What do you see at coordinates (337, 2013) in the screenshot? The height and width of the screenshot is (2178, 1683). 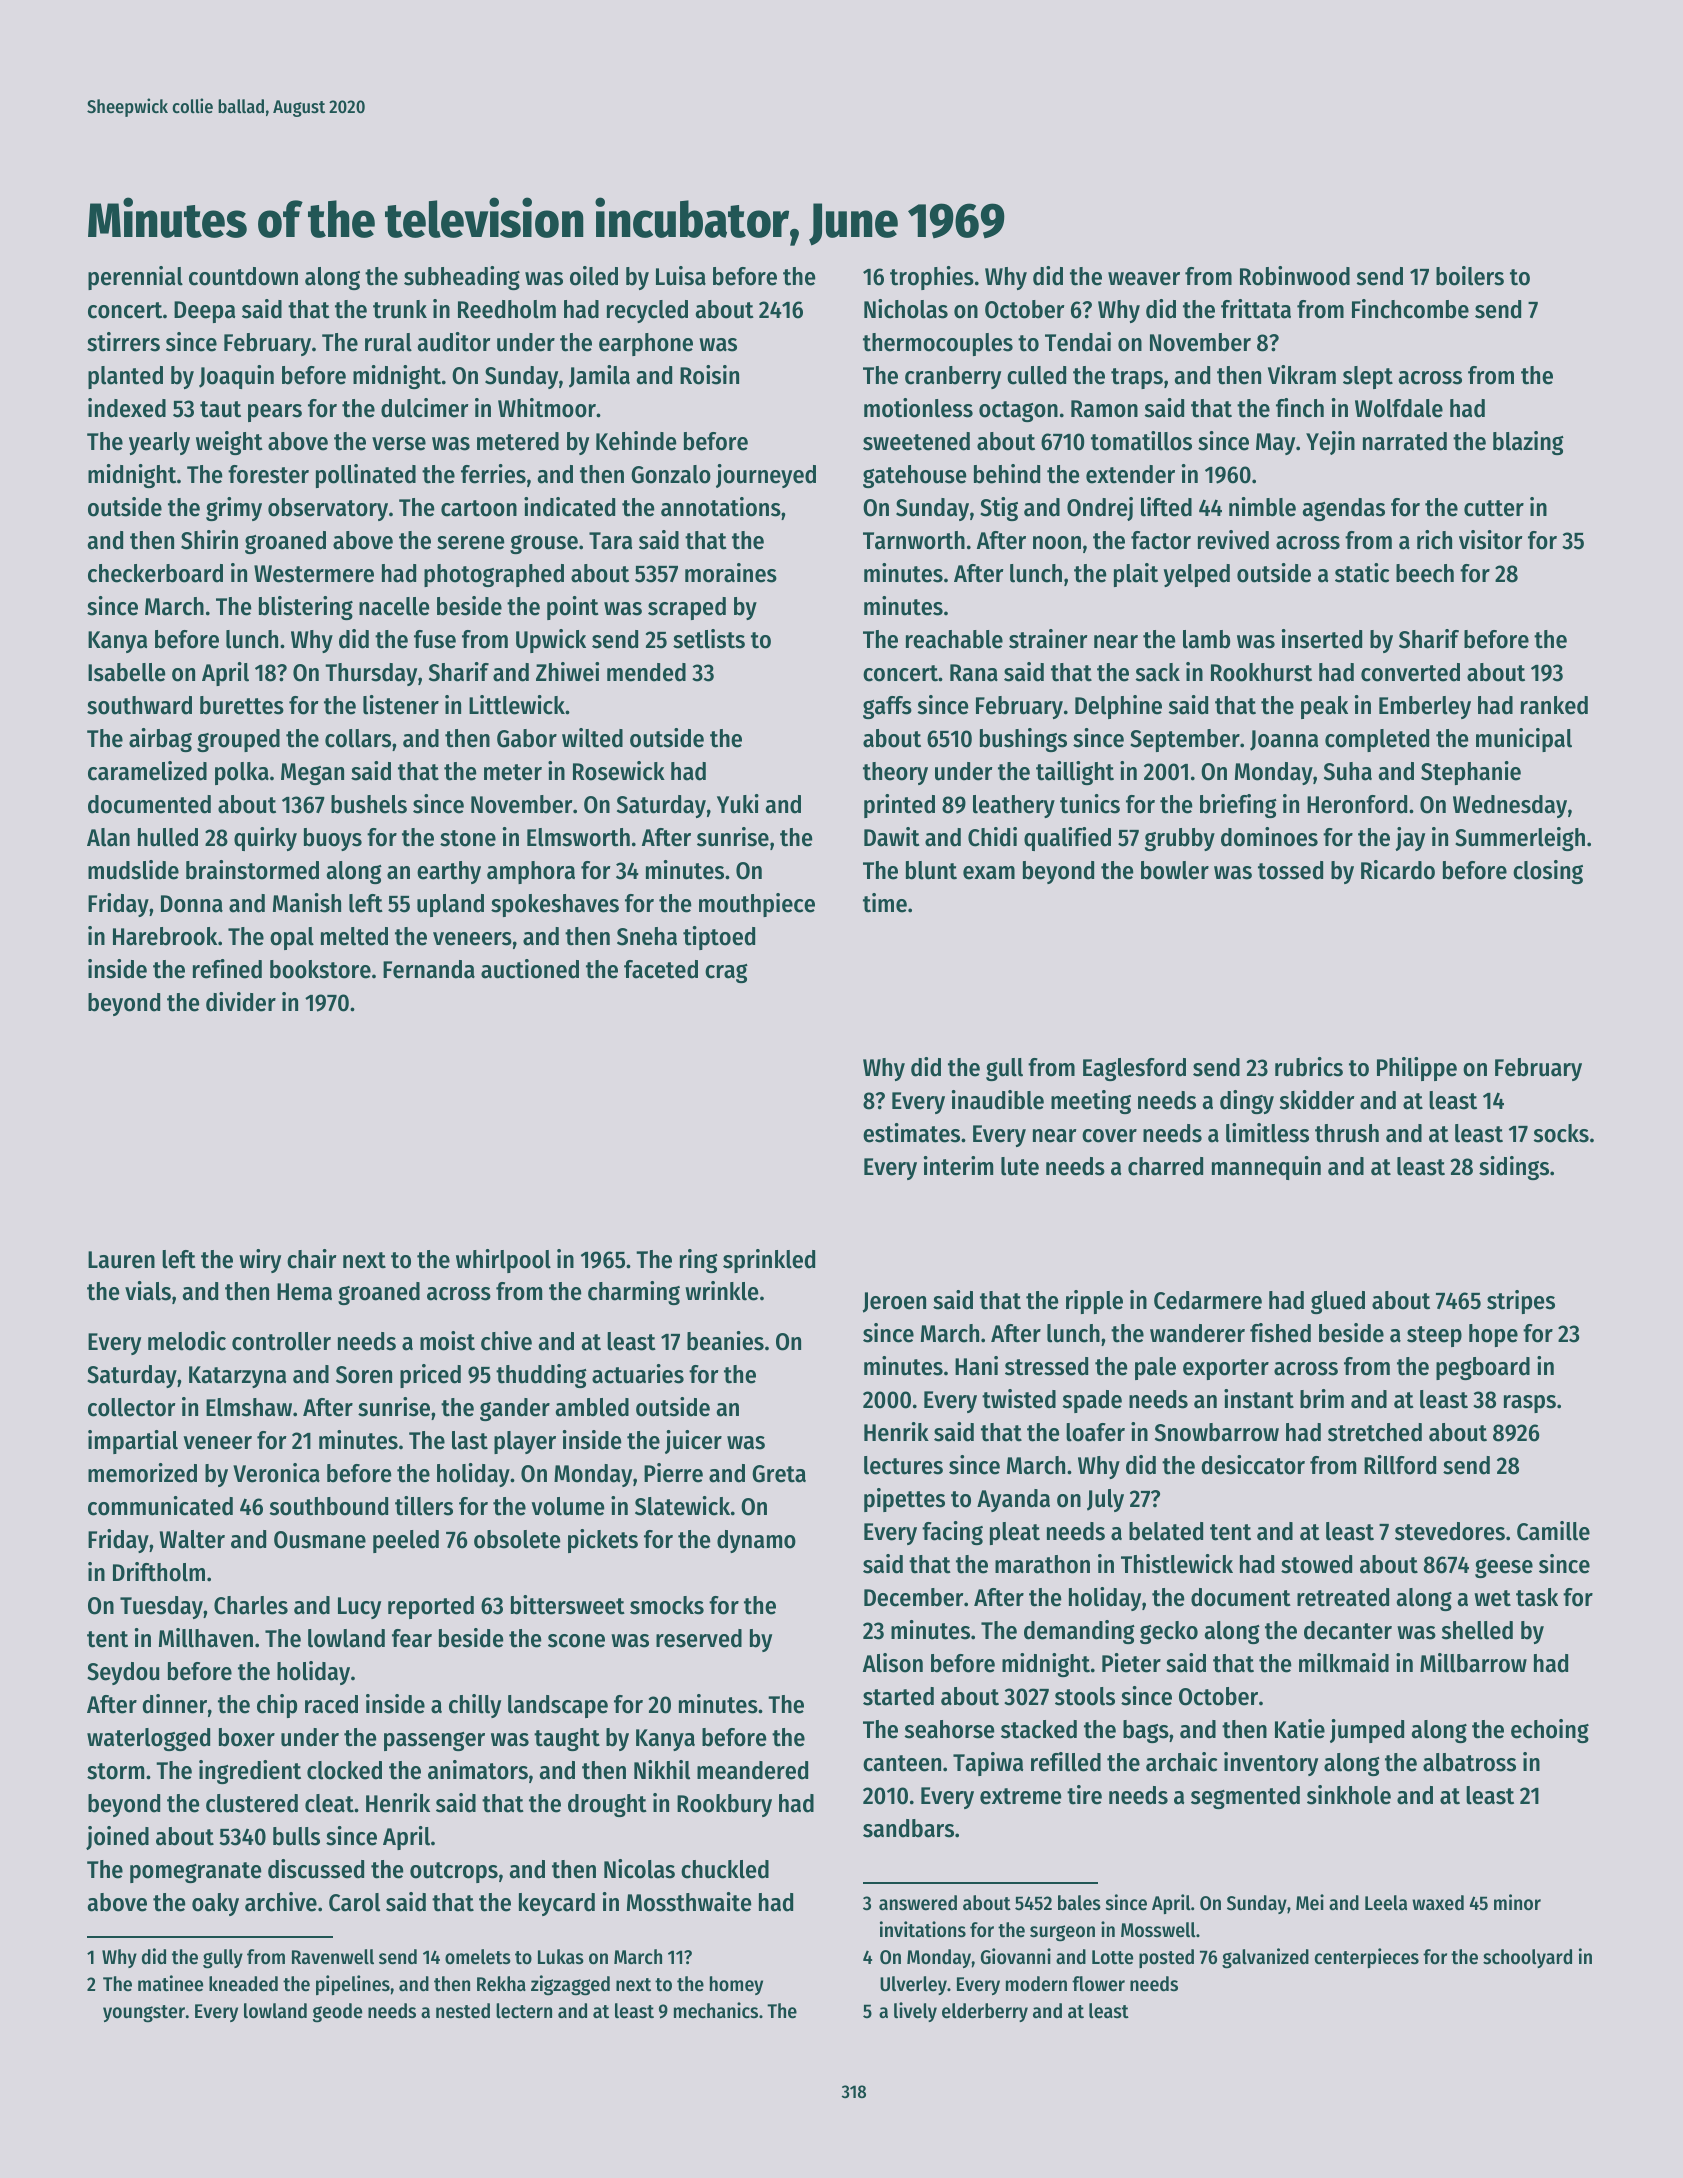 I see `geode` at bounding box center [337, 2013].
